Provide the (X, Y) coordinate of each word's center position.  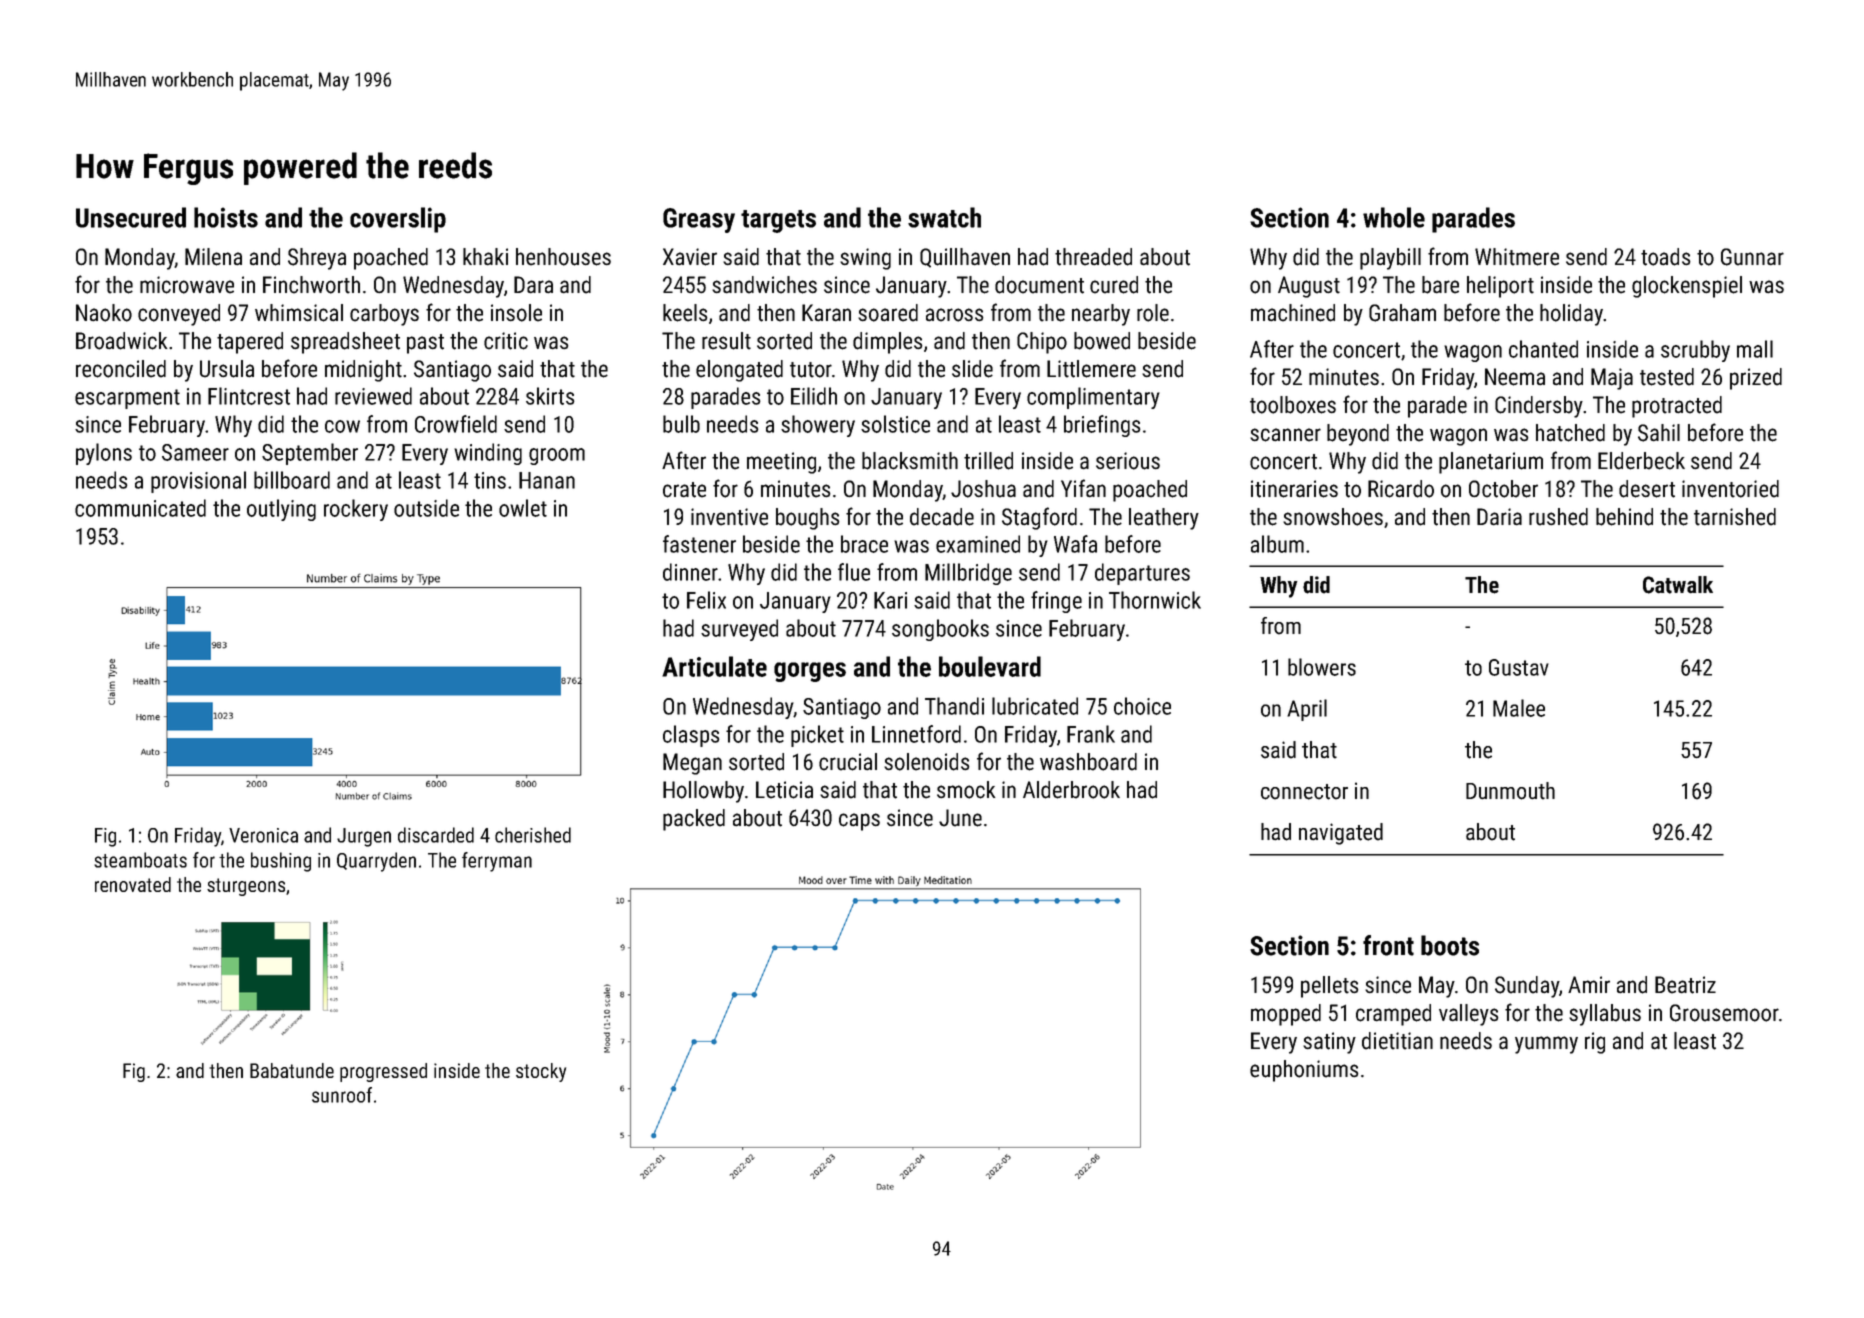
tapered (250, 343)
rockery (356, 510)
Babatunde (292, 1070)
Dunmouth (1510, 791)
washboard (1088, 762)
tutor (811, 370)
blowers (1322, 667)
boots (1450, 945)
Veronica (263, 835)
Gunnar (1752, 257)
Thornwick (1155, 600)
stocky (541, 1072)
